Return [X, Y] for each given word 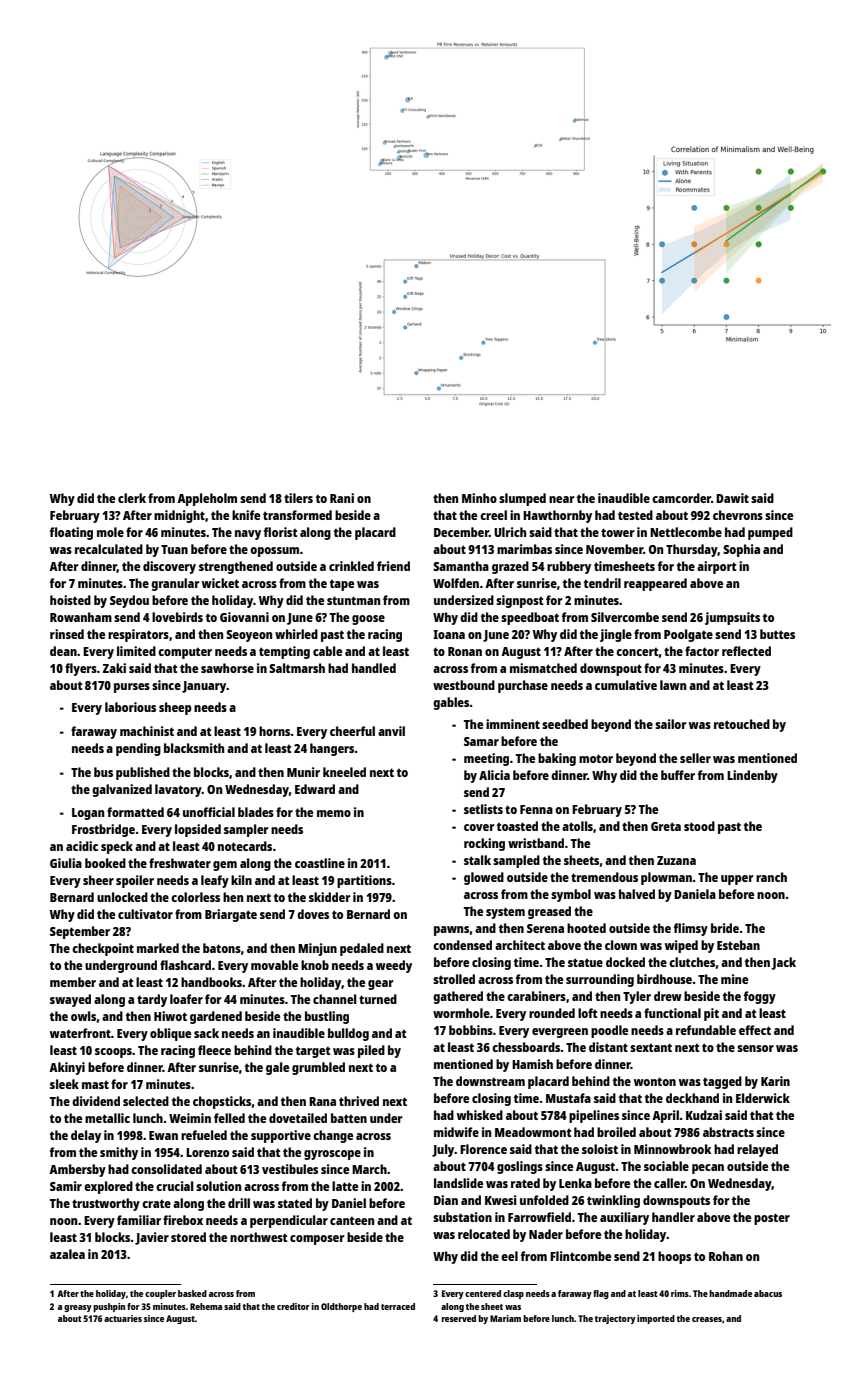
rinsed [67, 634]
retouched [742, 724]
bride [725, 928]
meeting [486, 759]
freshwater [180, 863]
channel [335, 999]
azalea [67, 1254]
